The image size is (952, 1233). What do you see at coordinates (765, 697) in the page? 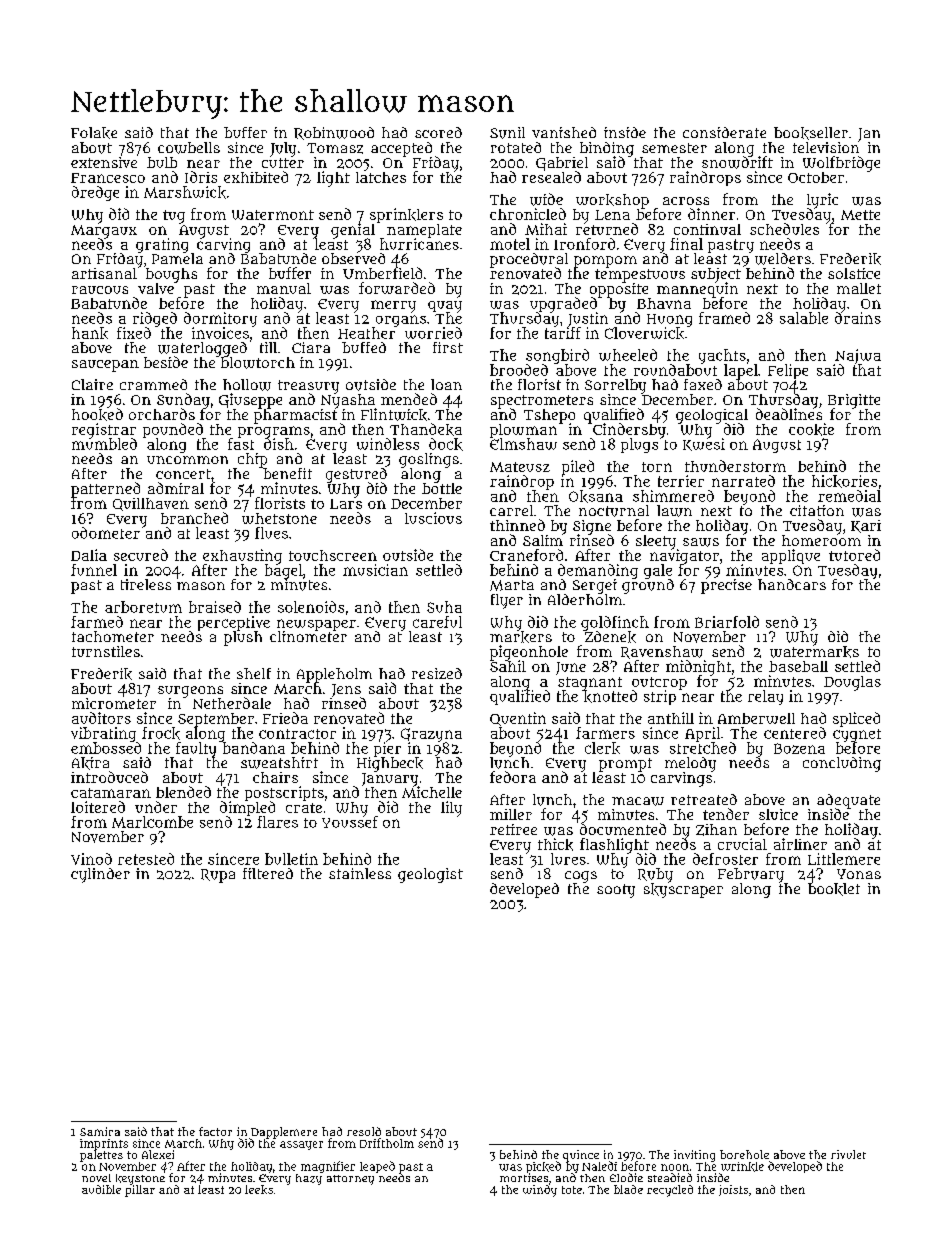
I see `relay` at bounding box center [765, 697].
